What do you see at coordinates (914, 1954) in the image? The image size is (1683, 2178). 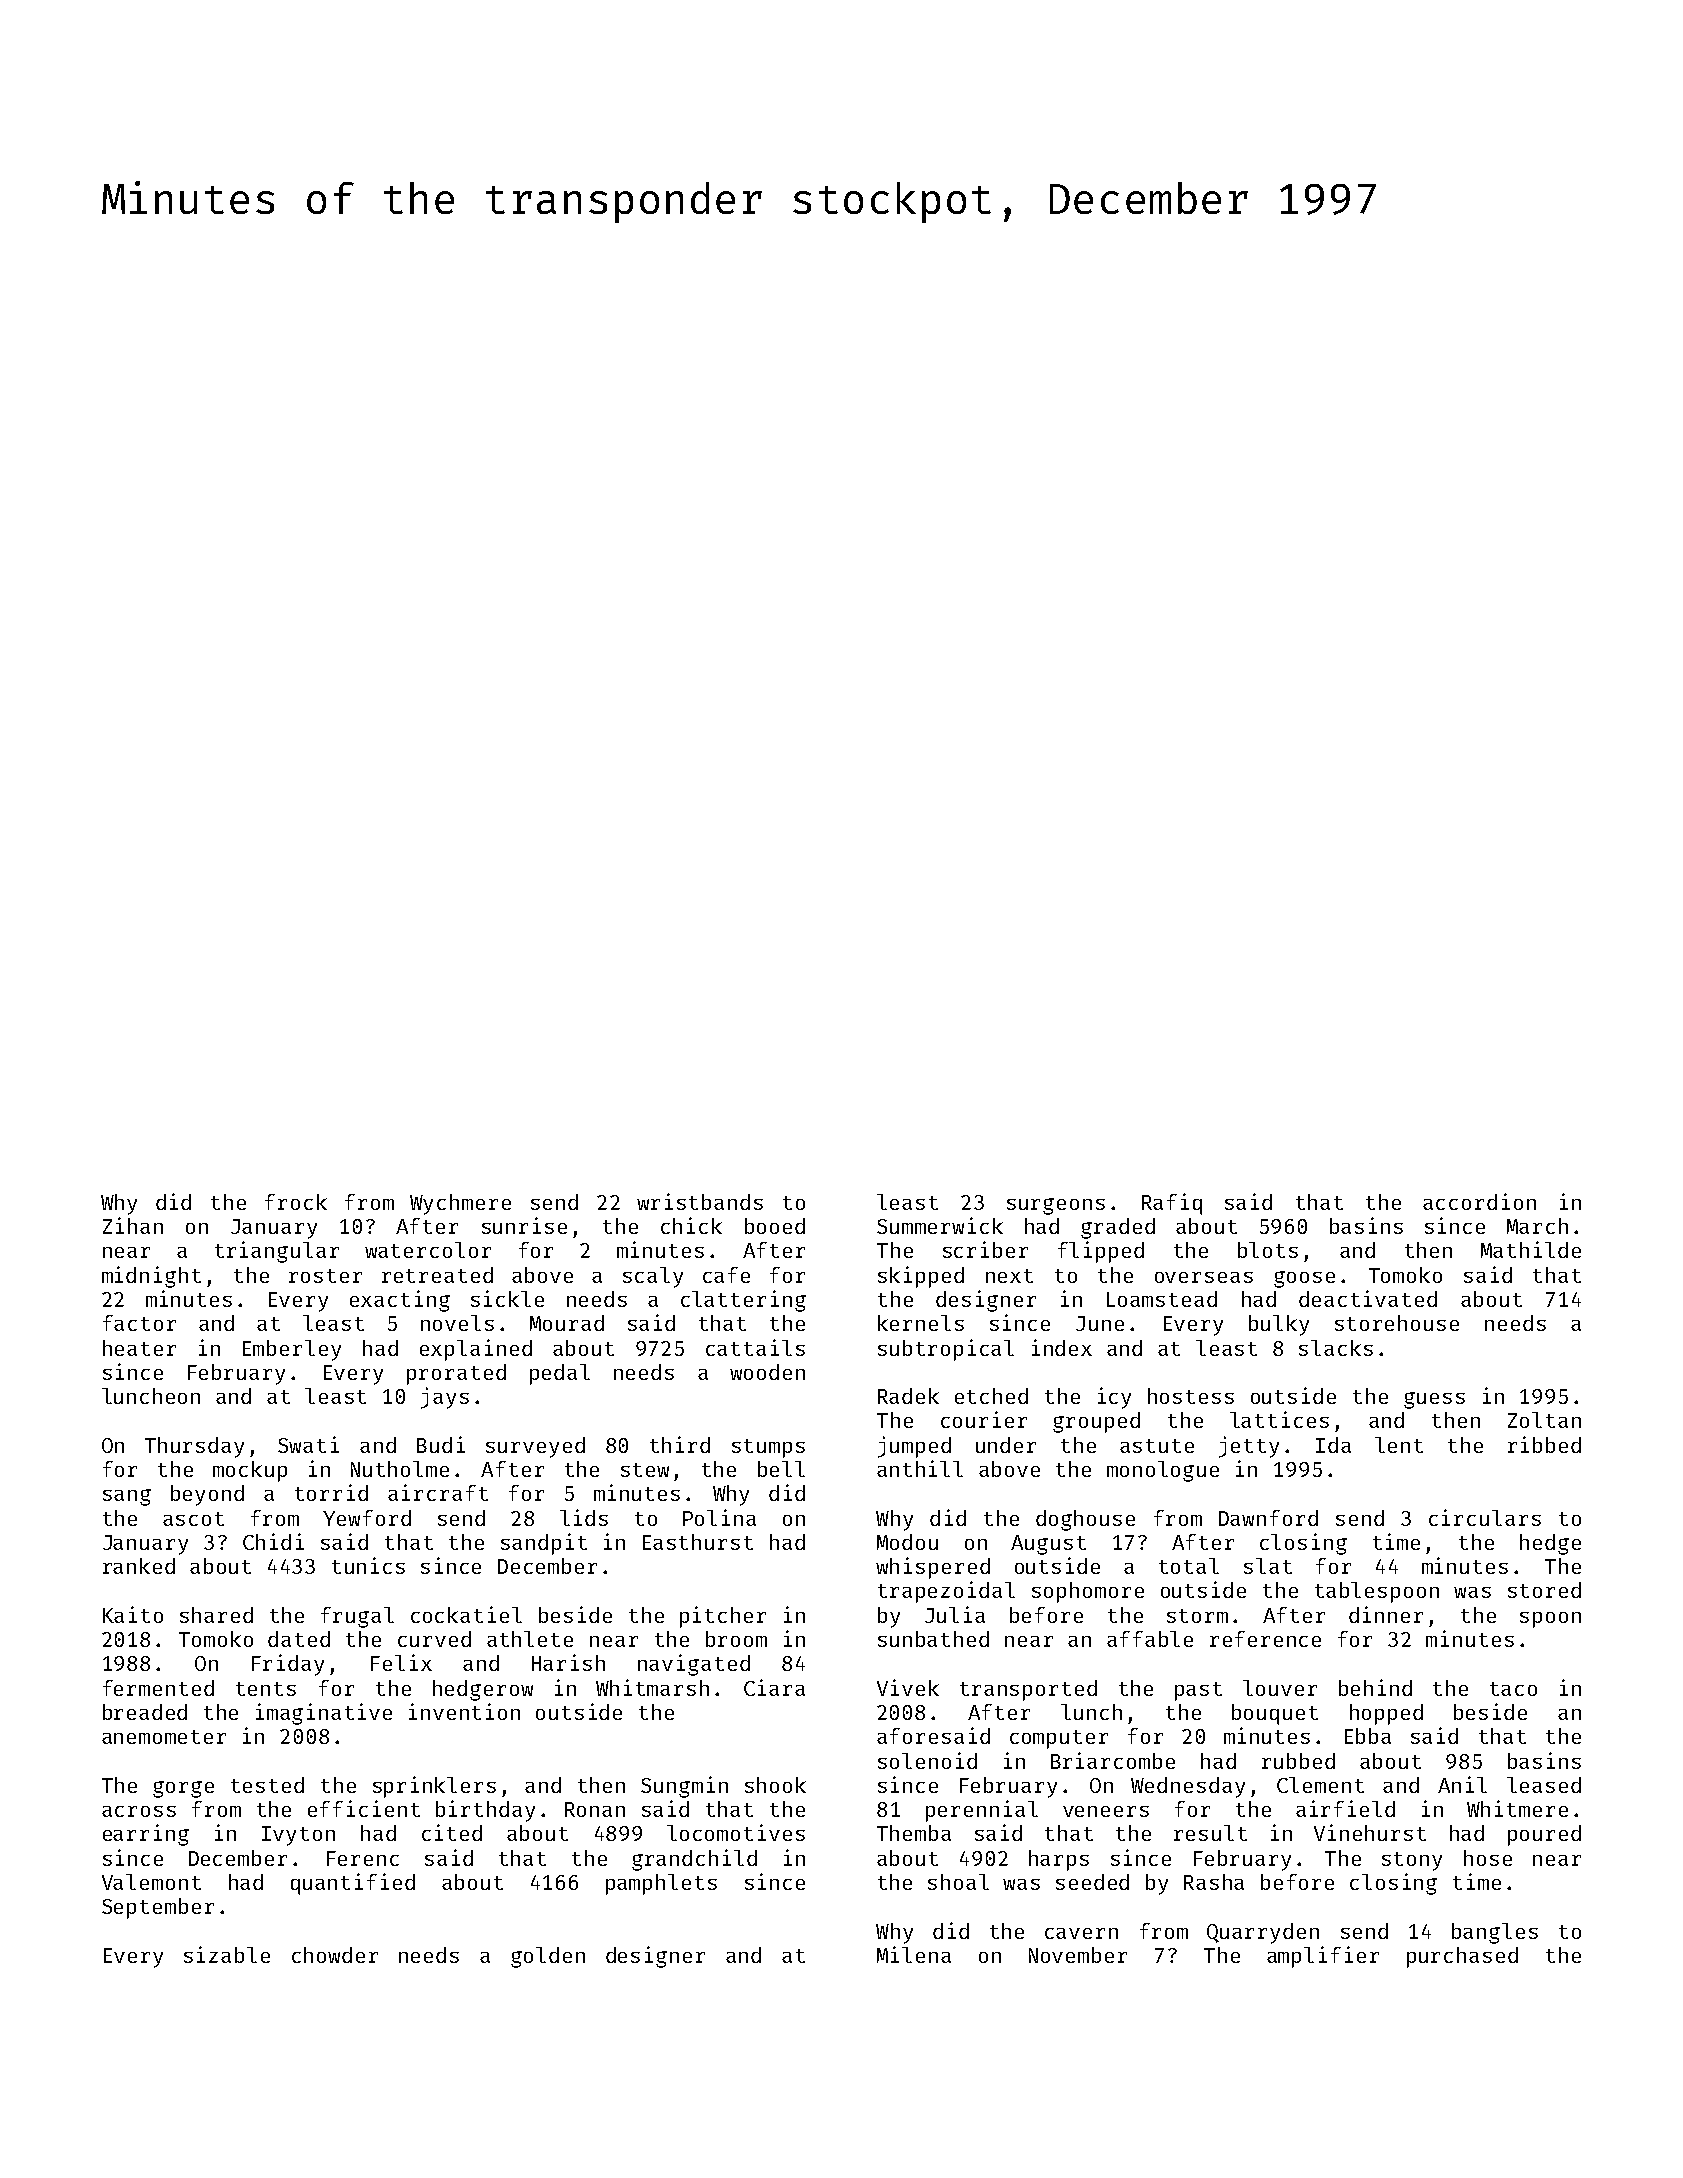 I see `Milena` at bounding box center [914, 1954].
